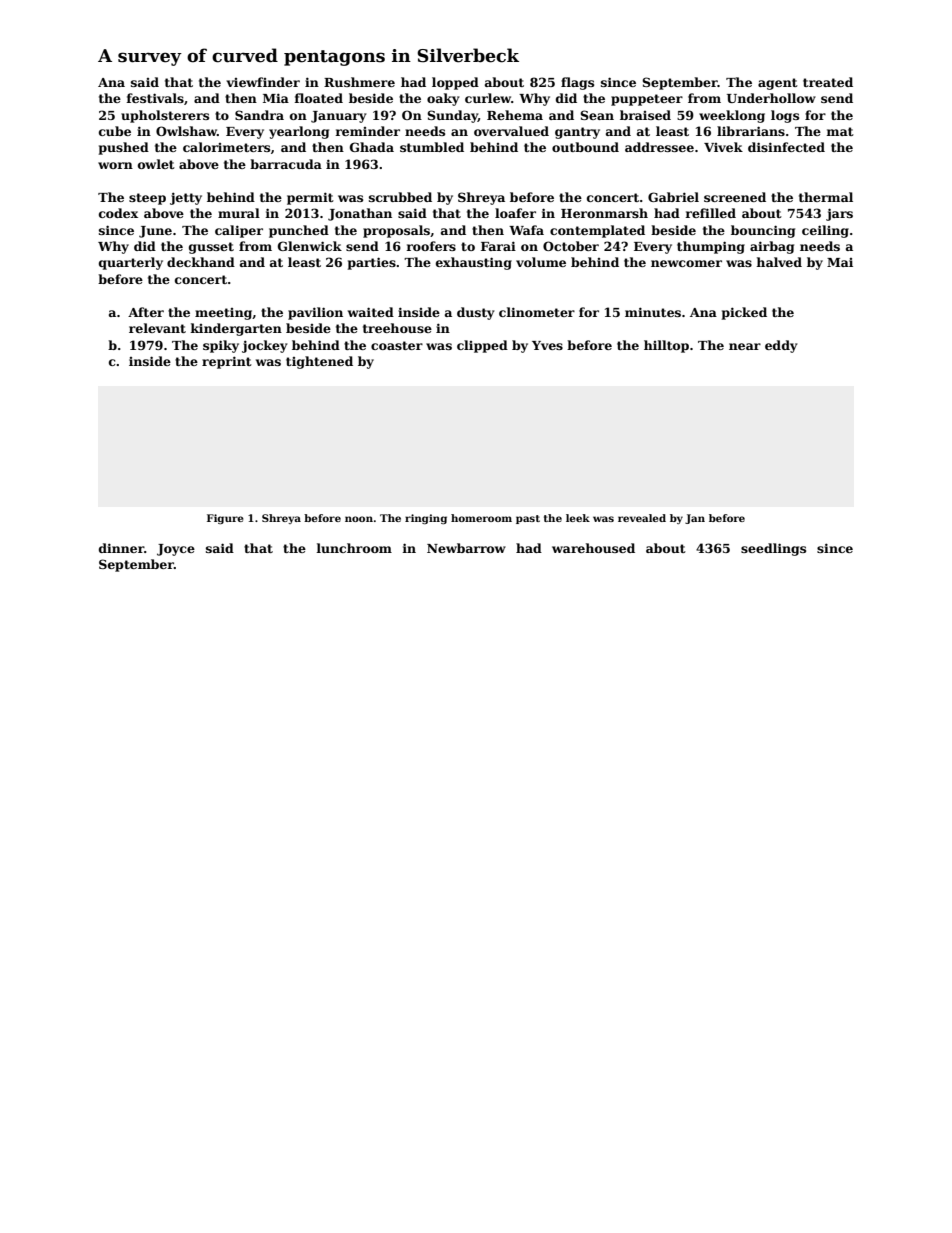 The image size is (952, 1233). What do you see at coordinates (578, 518) in the page?
I see `leek` at bounding box center [578, 518].
